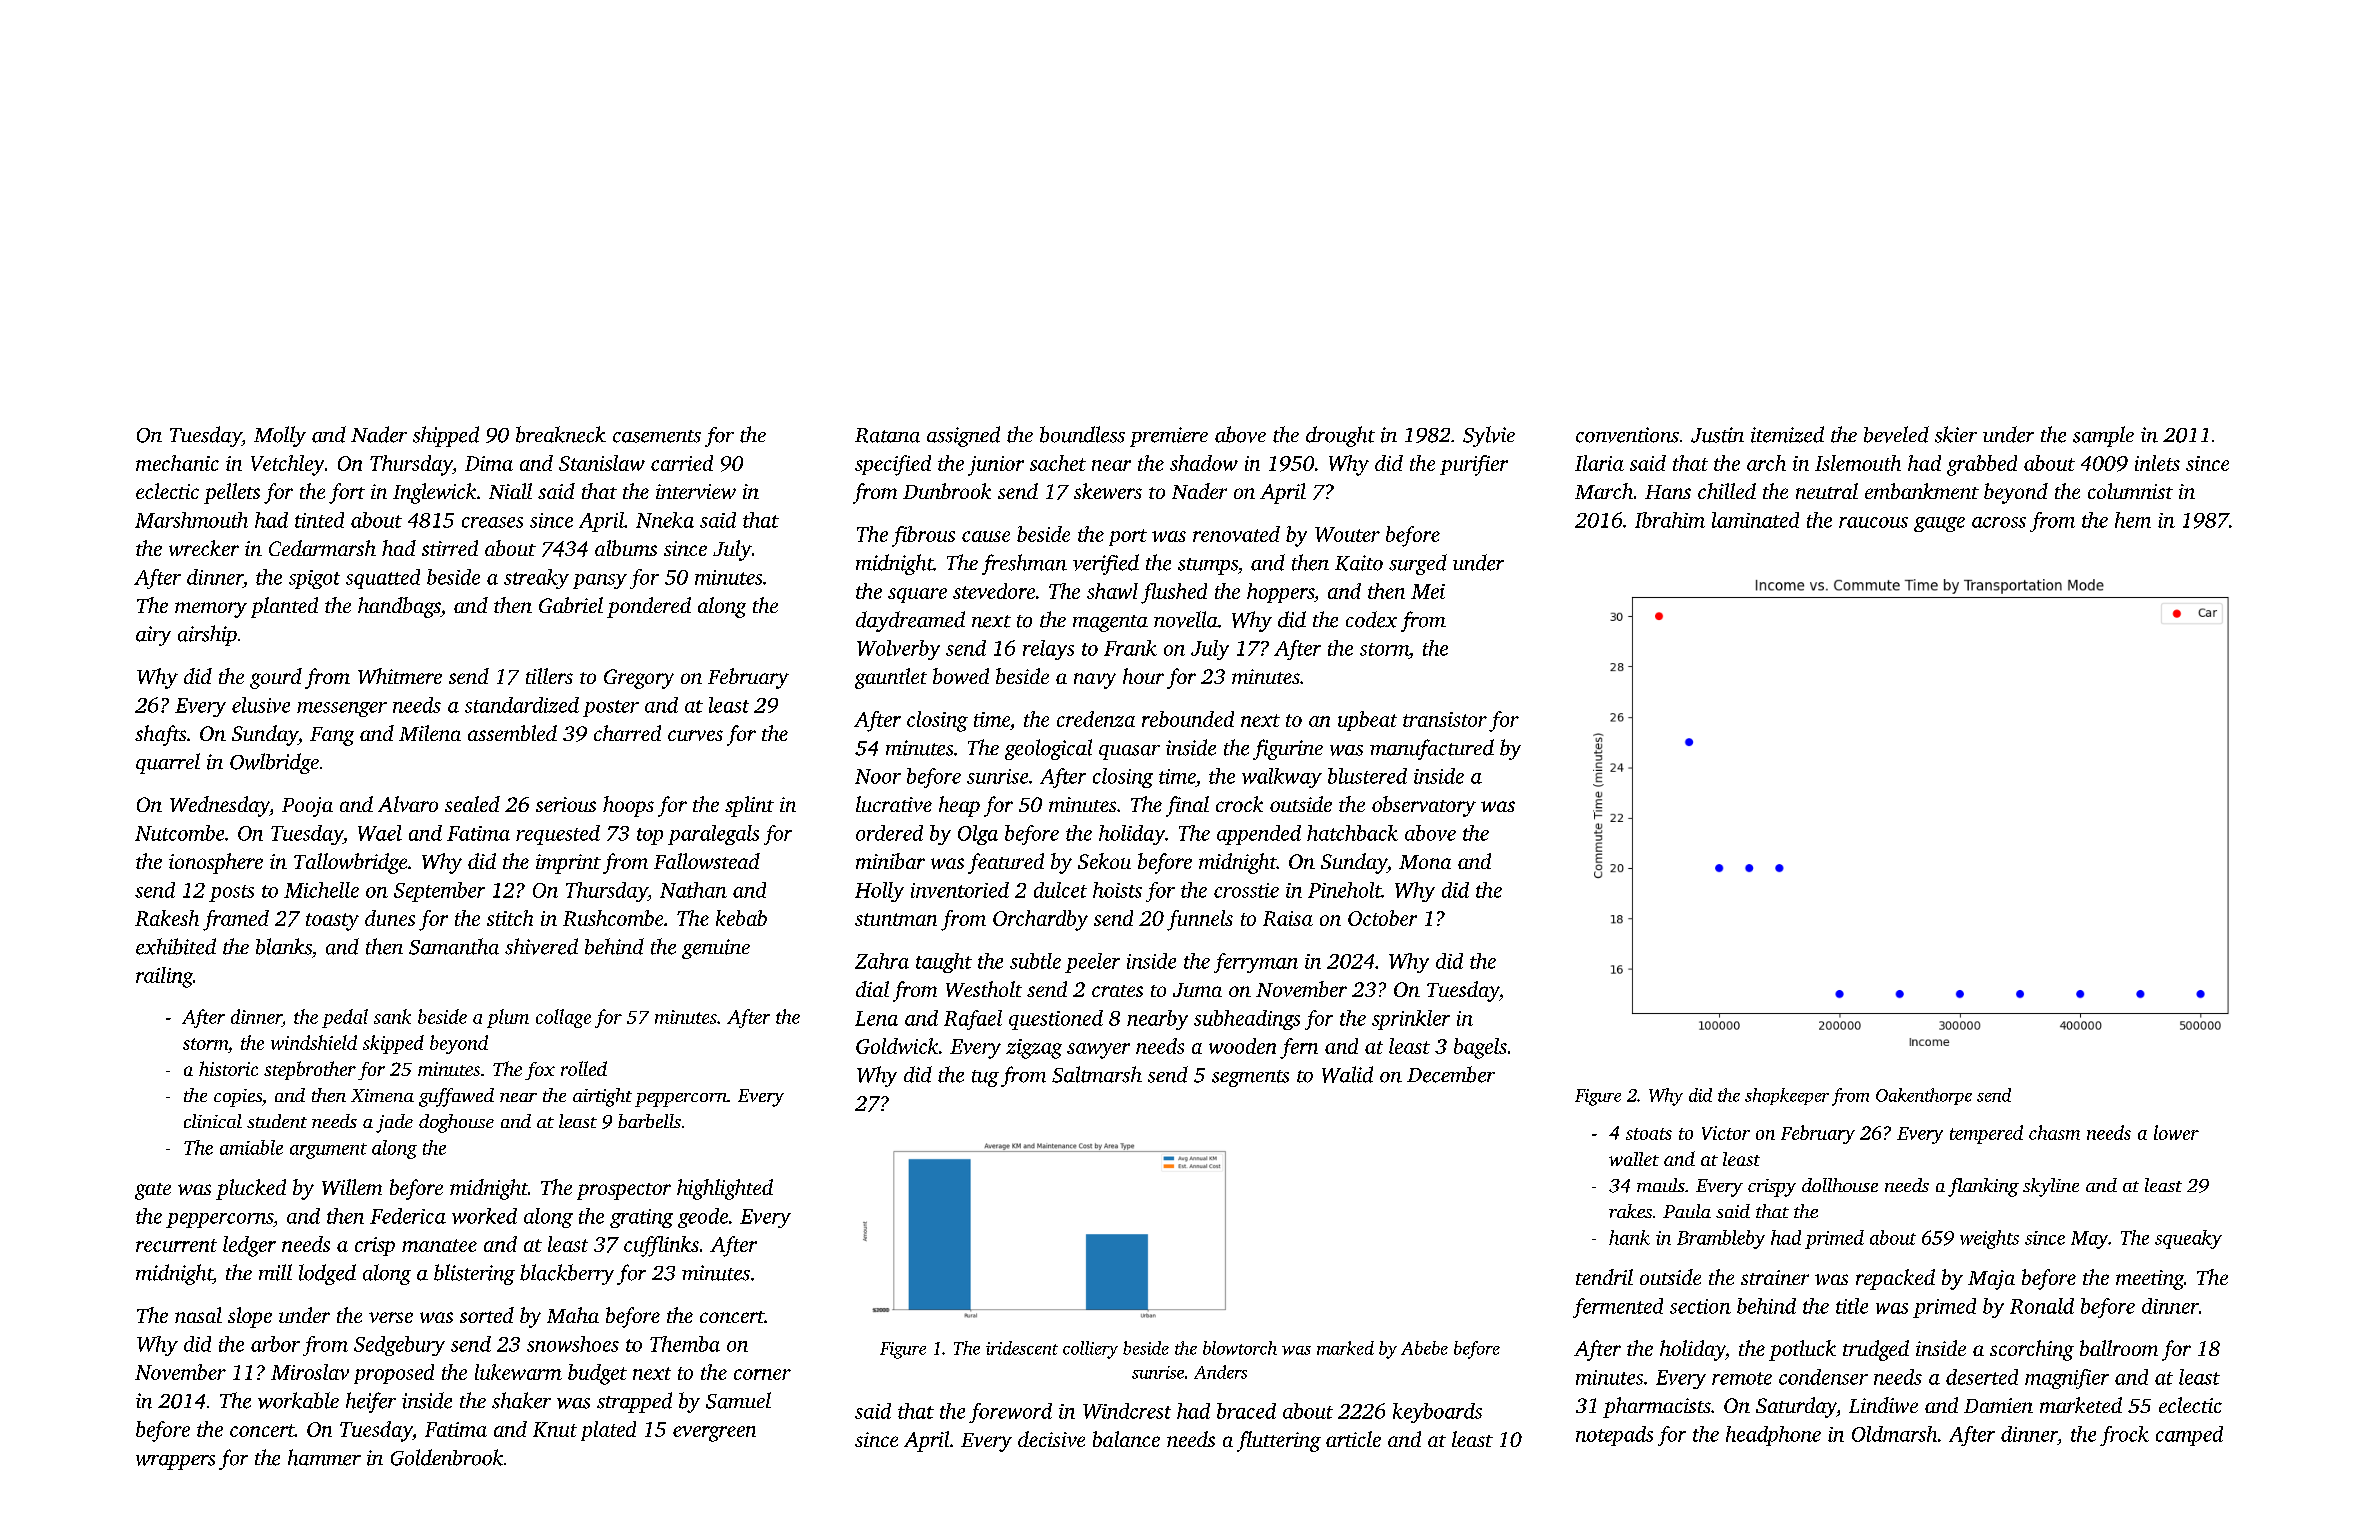 The image size is (2380, 1540). What do you see at coordinates (447, 1457) in the document?
I see `Goldenbrook` at bounding box center [447, 1457].
